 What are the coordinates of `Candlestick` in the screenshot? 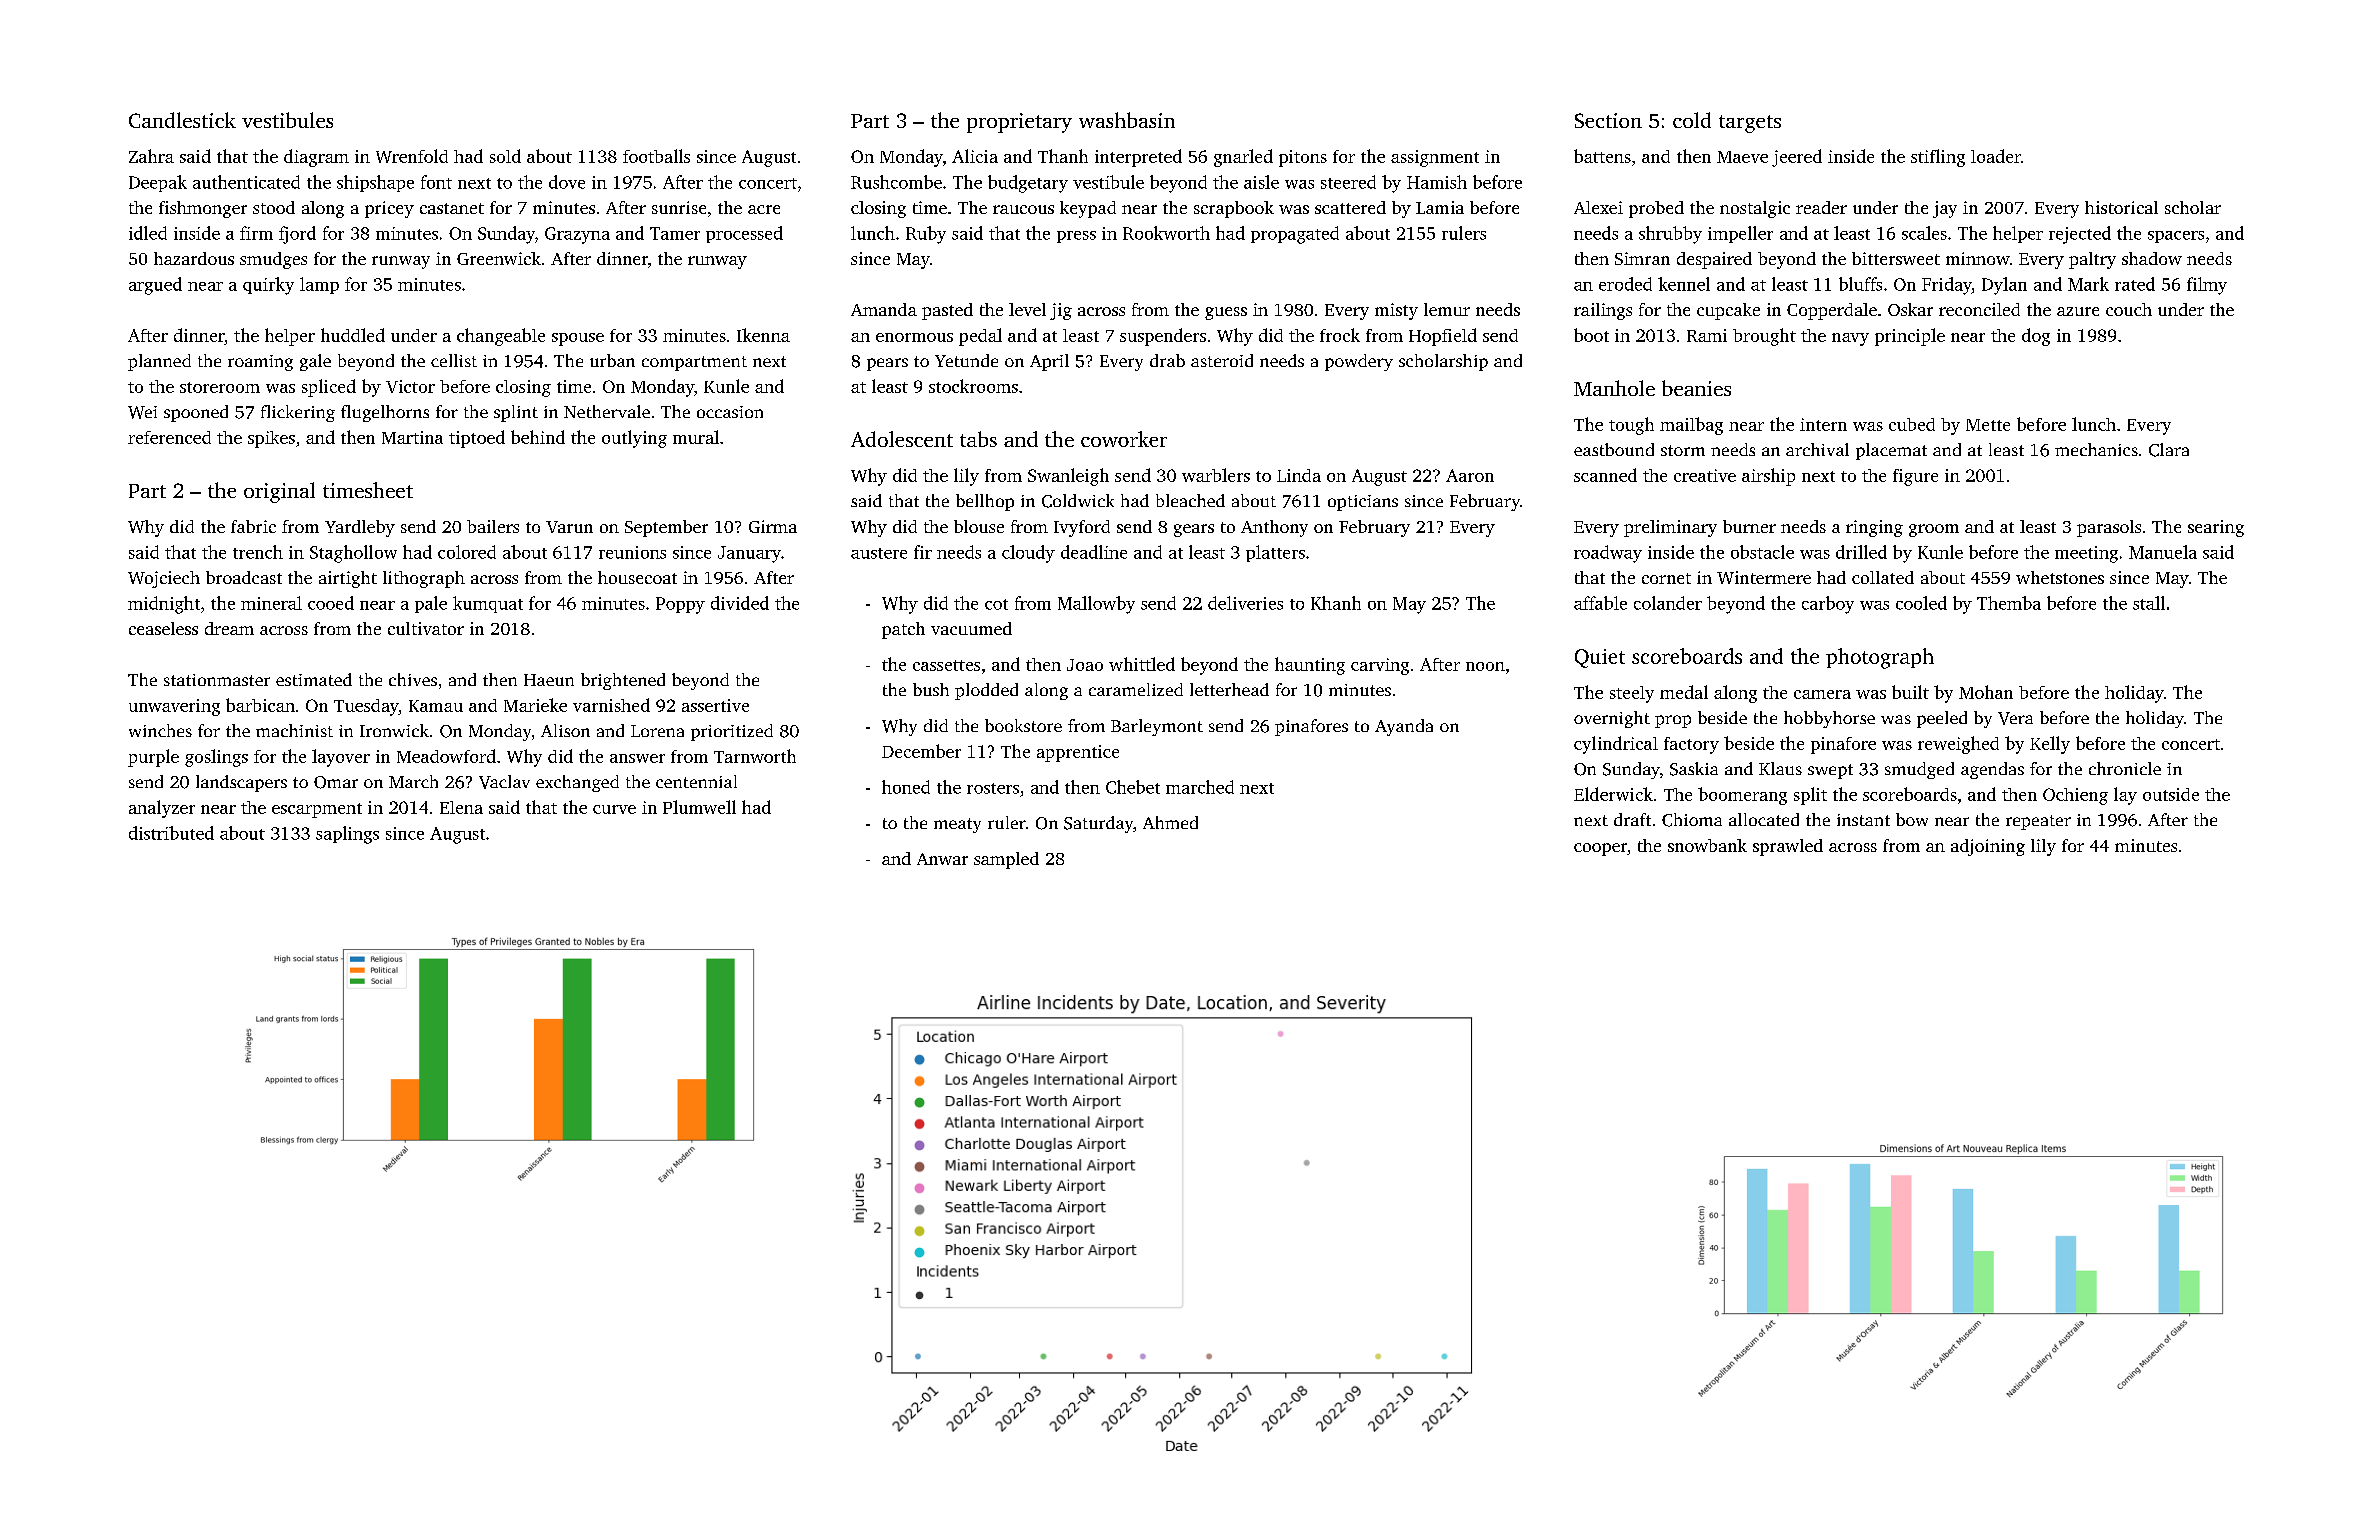 It's located at (182, 120).
